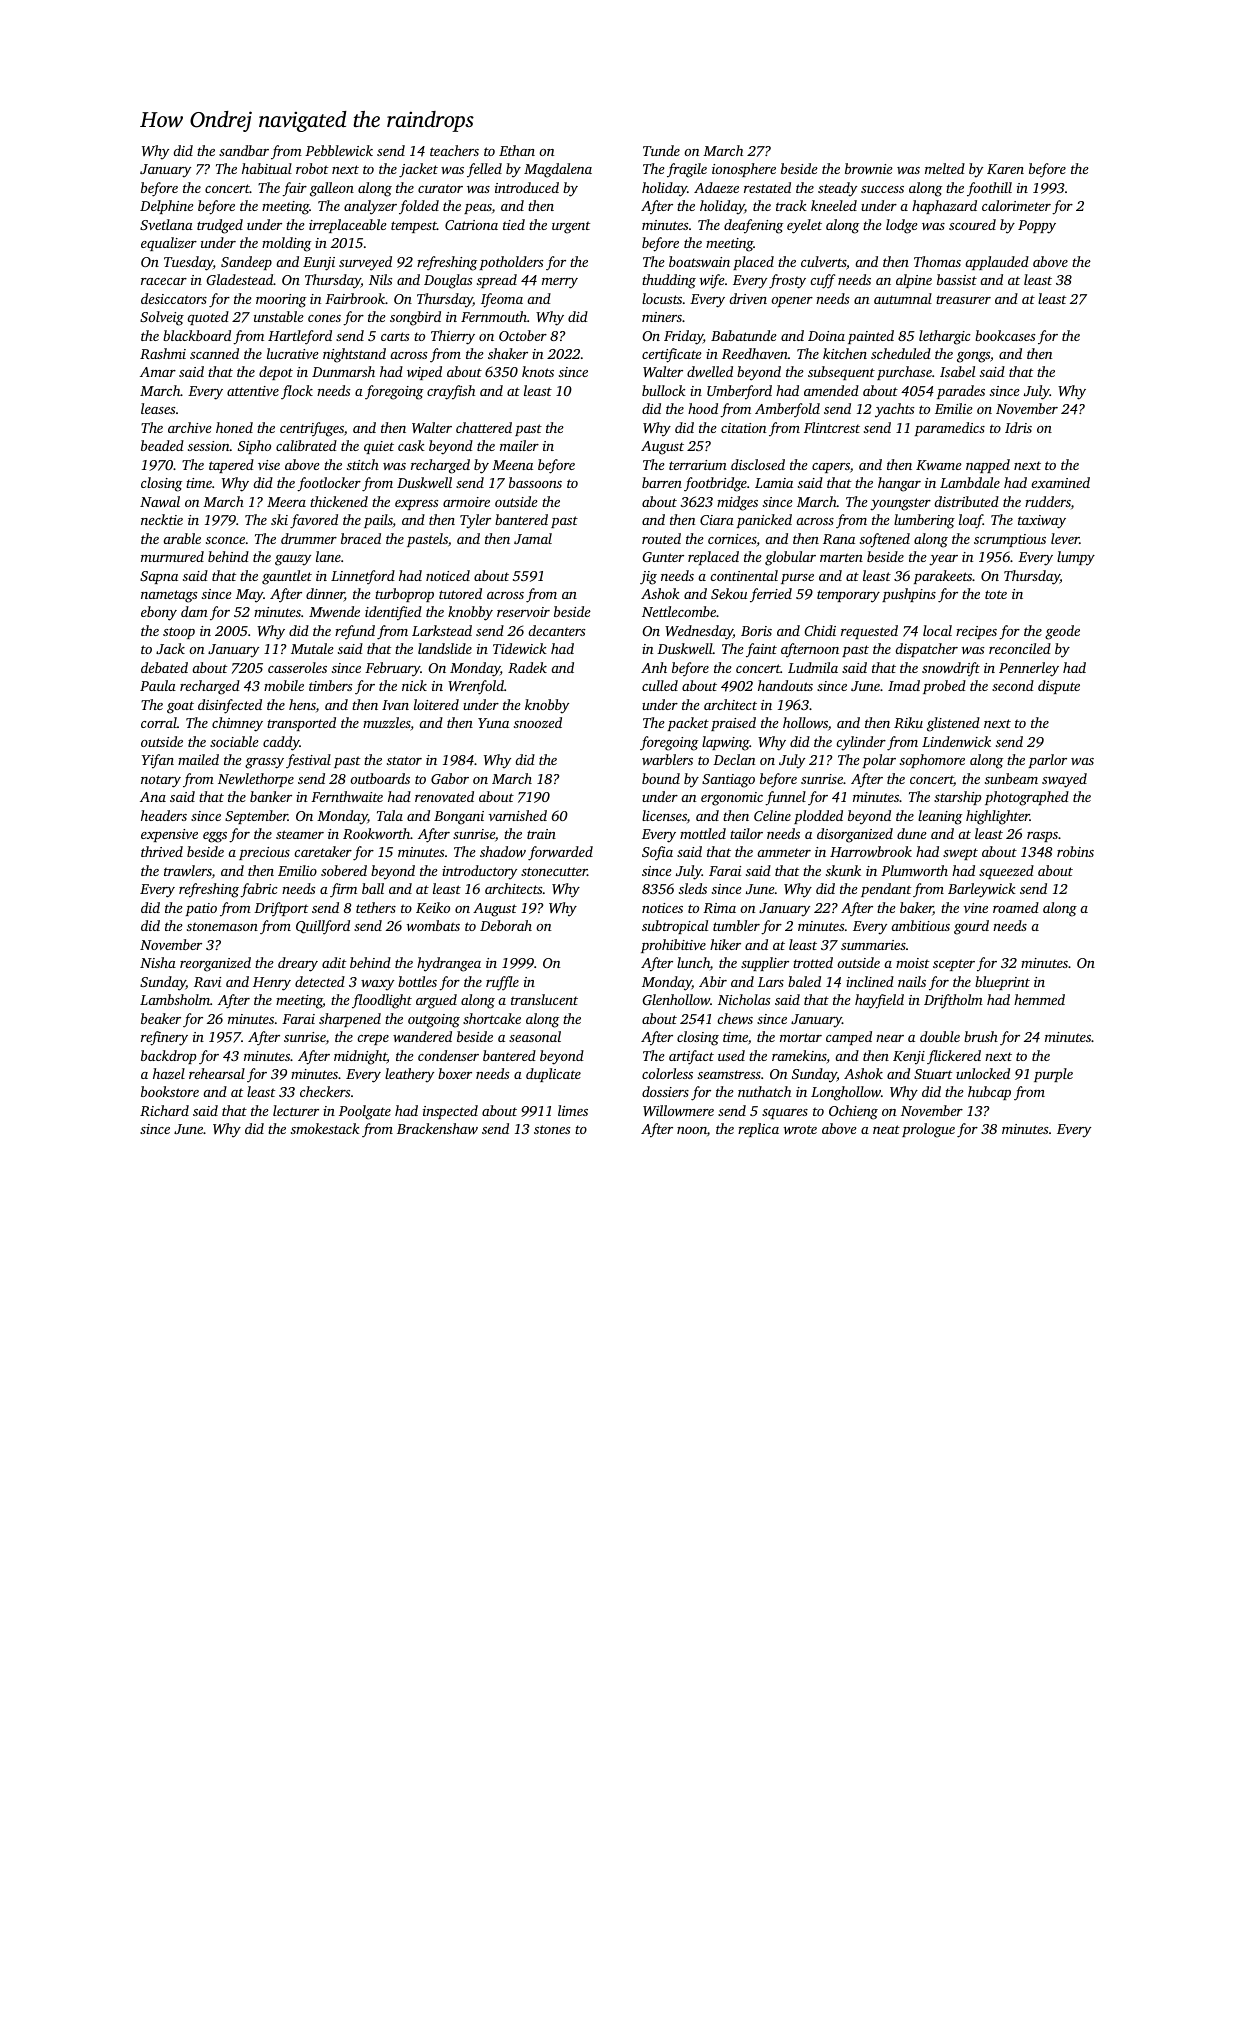 The width and height of the screenshot is (1237, 2037). I want to click on Stuart, so click(933, 1074).
